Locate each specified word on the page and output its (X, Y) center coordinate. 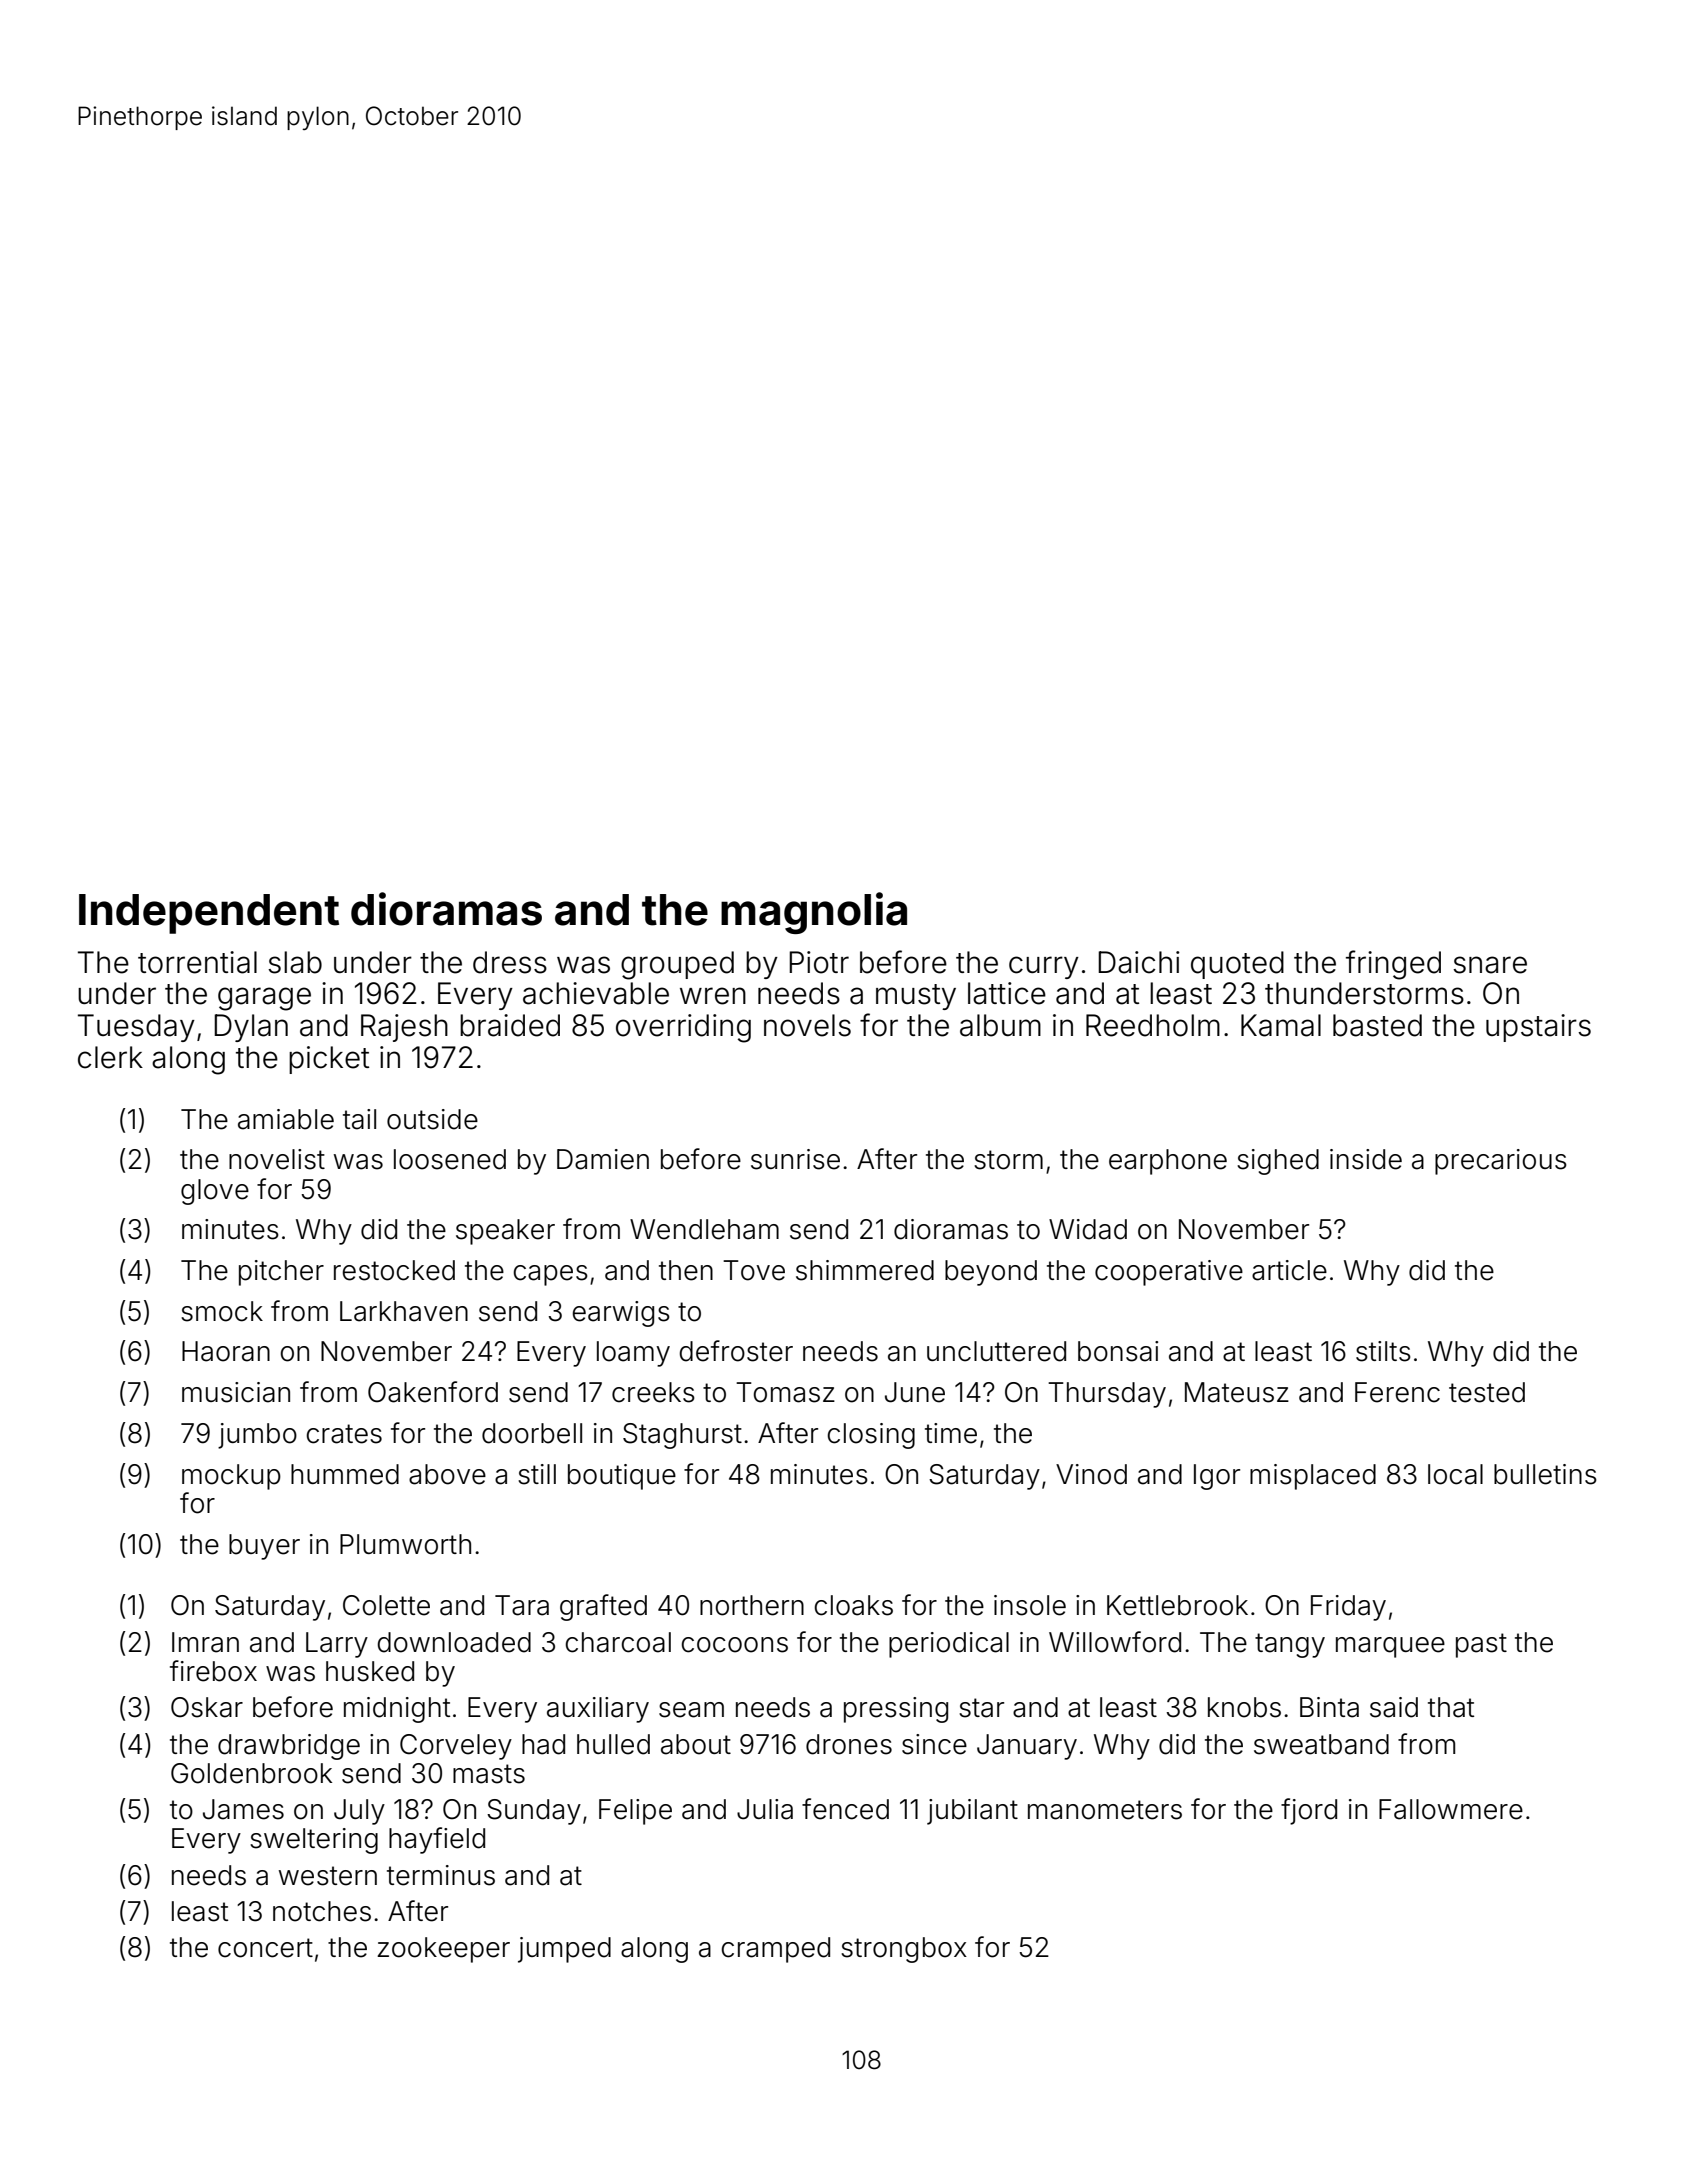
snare (1490, 965)
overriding (683, 1028)
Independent (209, 914)
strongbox (904, 1950)
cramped (775, 1950)
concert (265, 1948)
